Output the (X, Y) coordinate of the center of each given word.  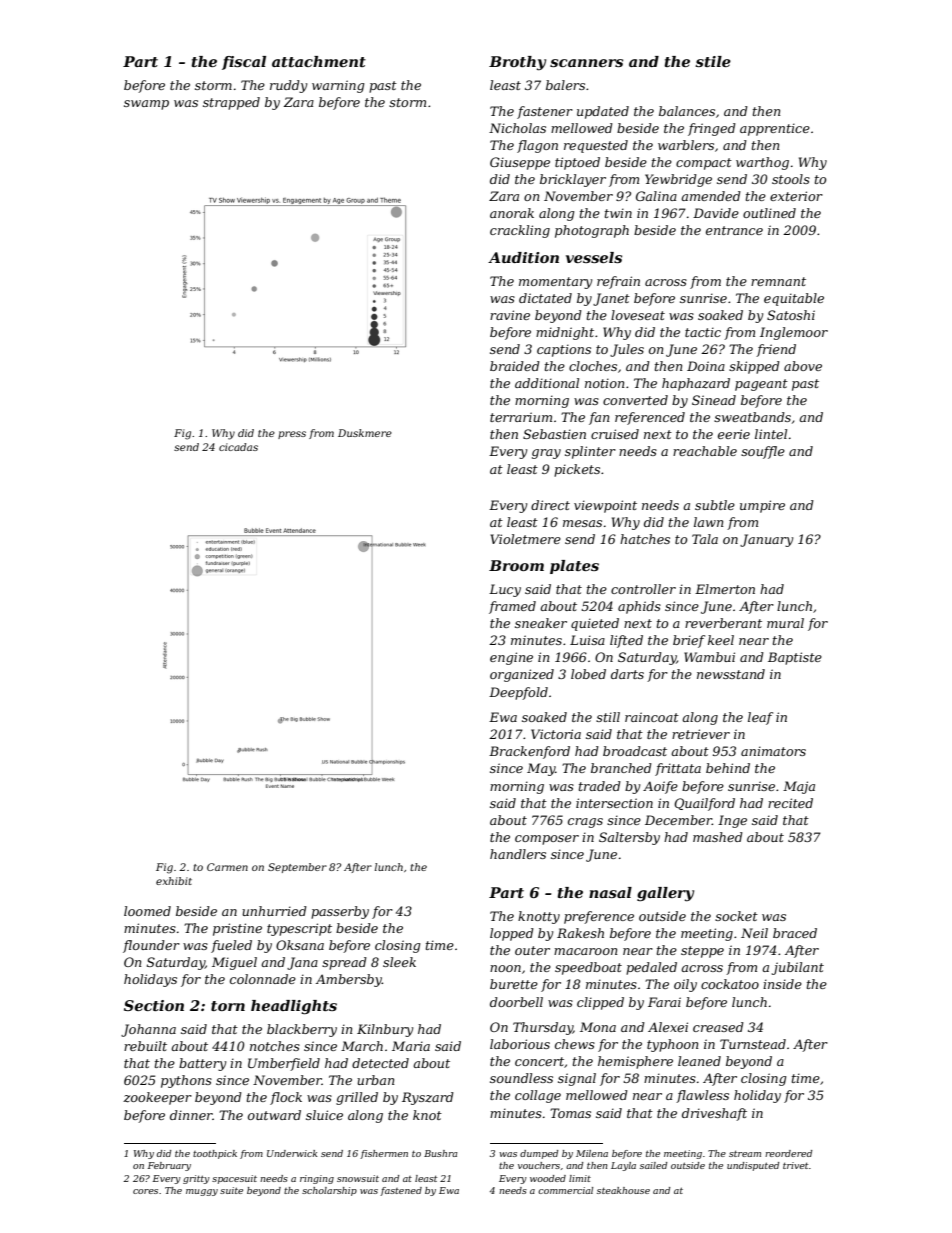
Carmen (227, 867)
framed (512, 607)
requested (596, 146)
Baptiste (795, 658)
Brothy (517, 63)
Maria (411, 1046)
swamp (146, 105)
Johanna (148, 1030)
